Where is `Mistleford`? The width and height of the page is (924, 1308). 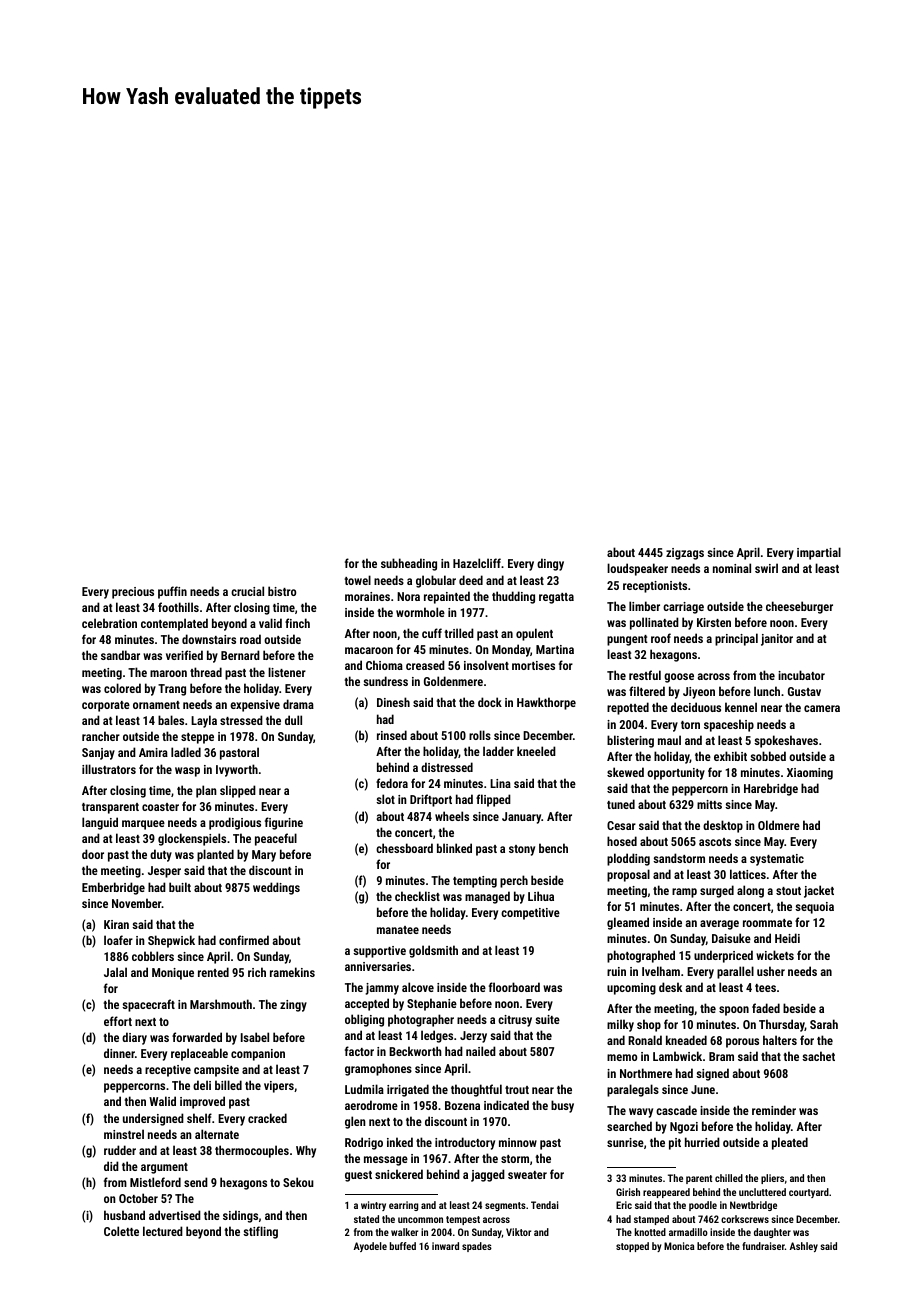
Mistleford is located at coordinates (155, 1182).
